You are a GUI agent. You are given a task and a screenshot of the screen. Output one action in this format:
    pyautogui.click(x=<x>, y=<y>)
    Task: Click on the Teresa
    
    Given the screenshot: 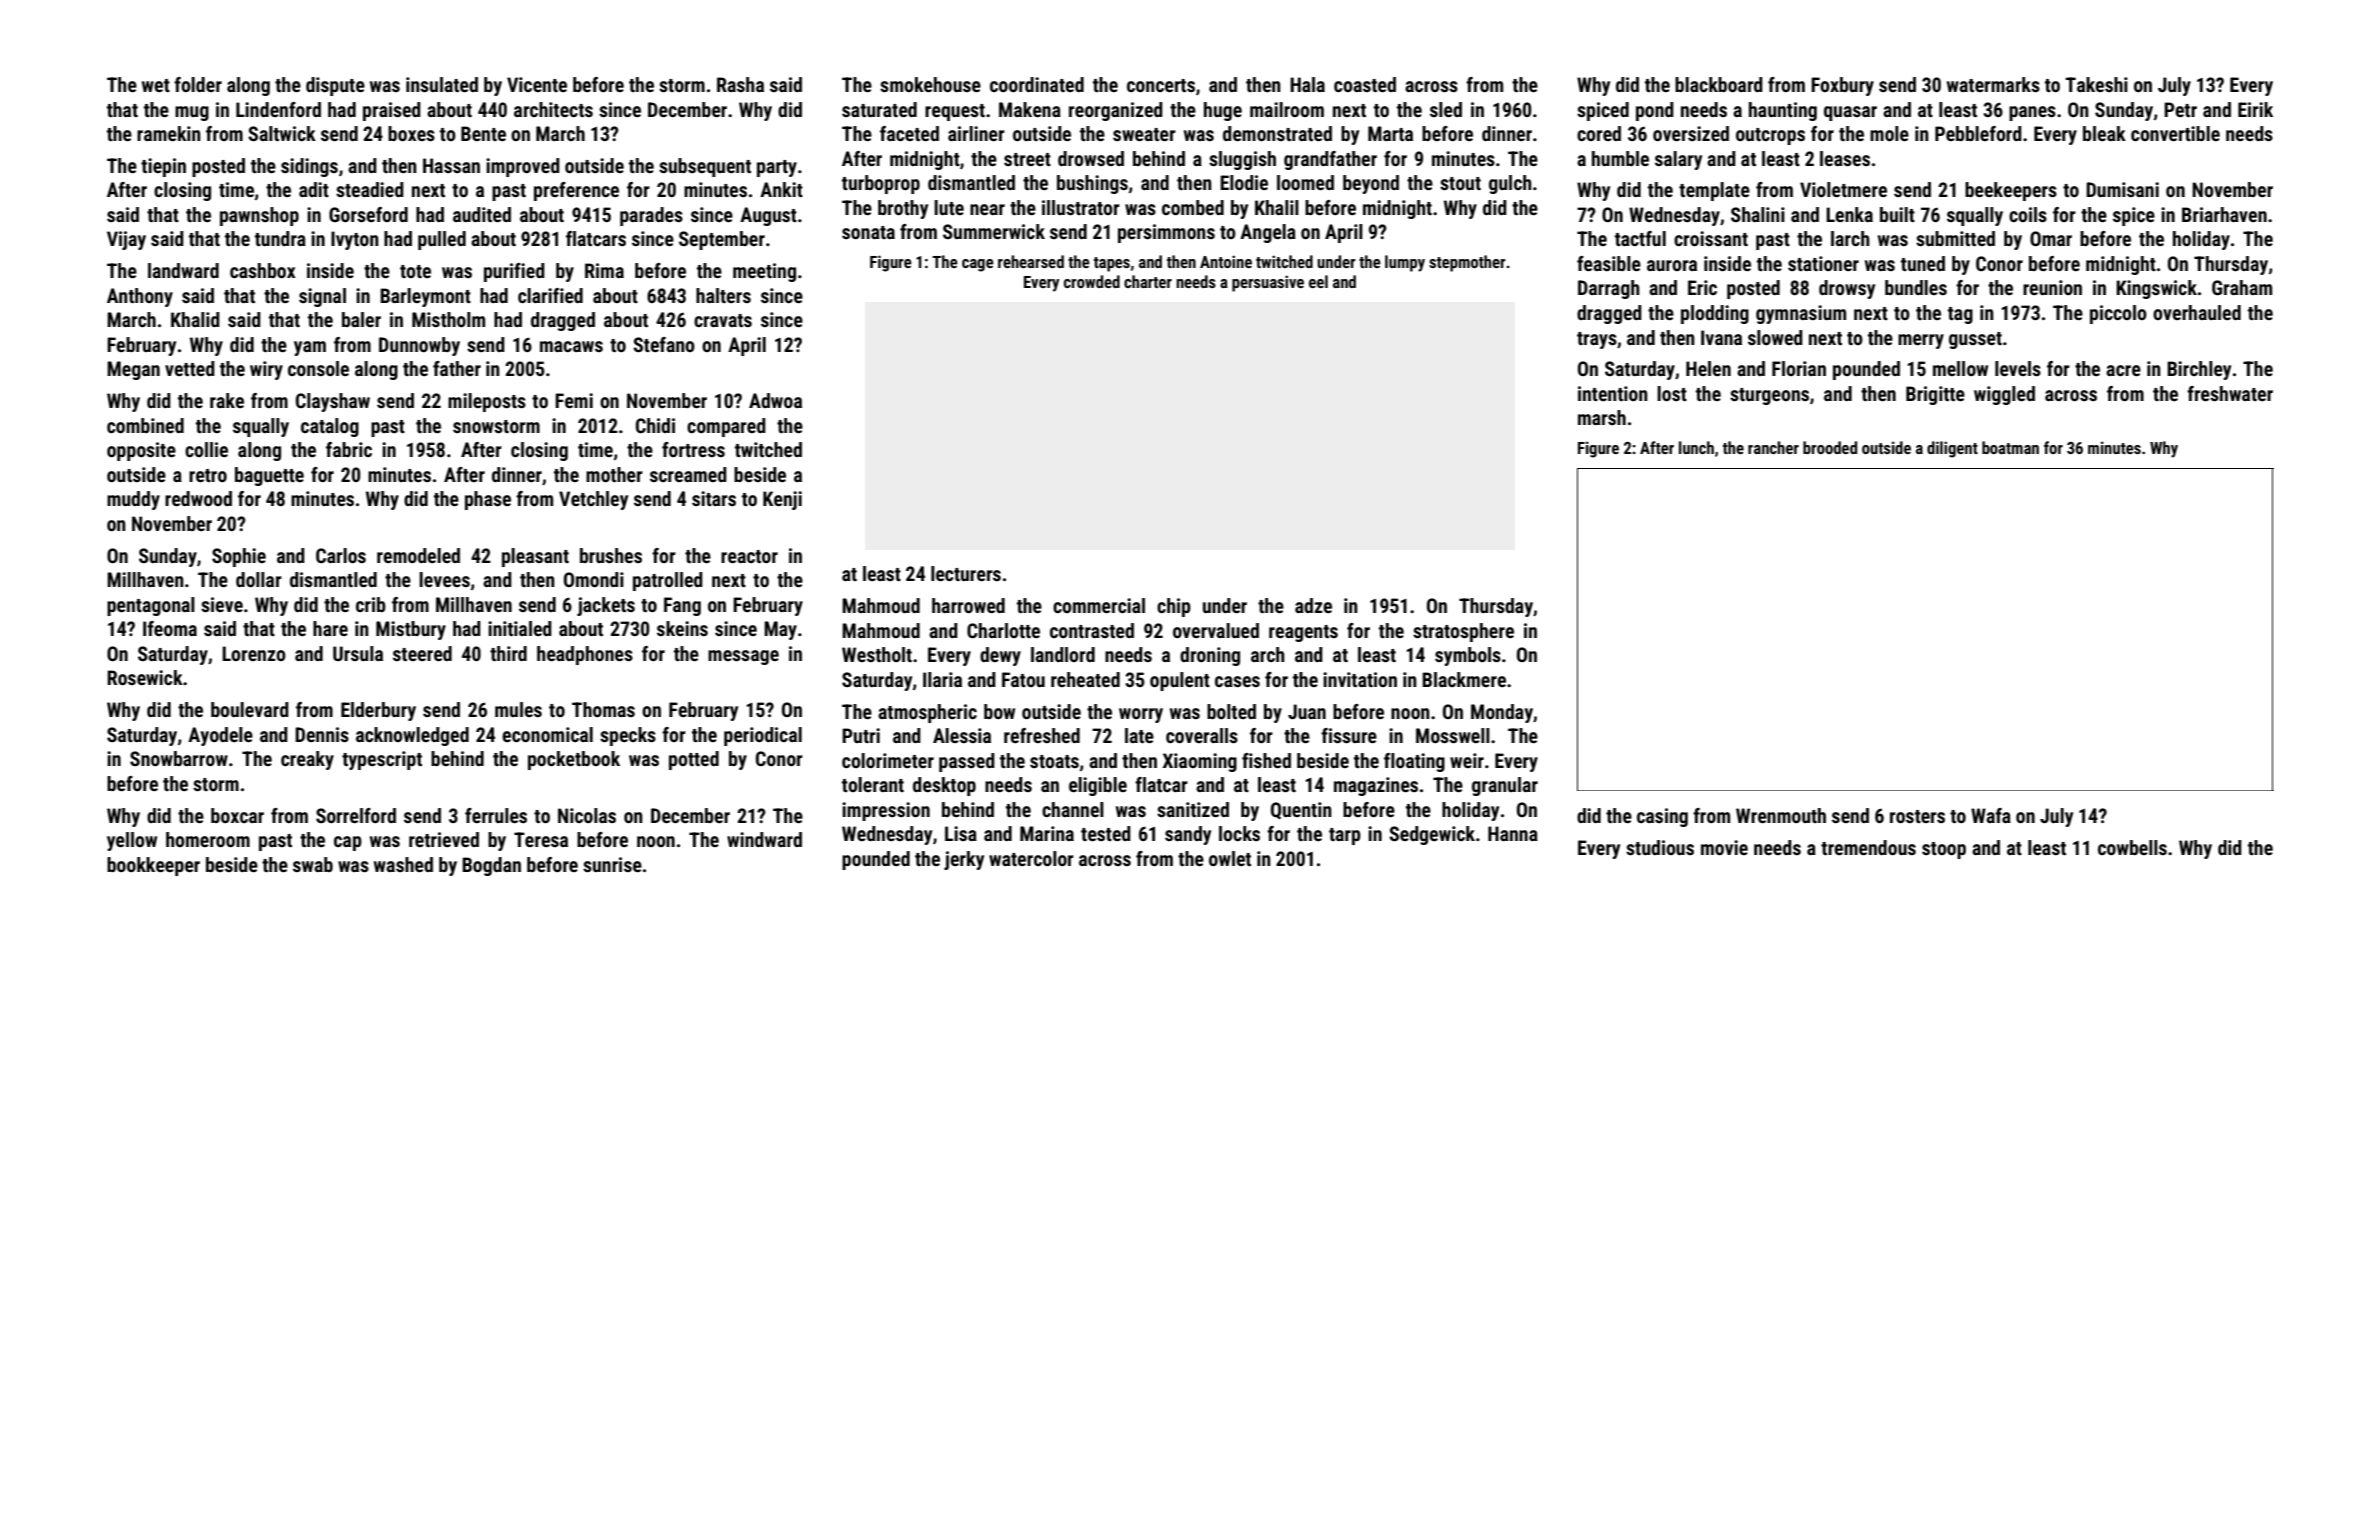 What is the action you would take?
    pyautogui.click(x=541, y=839)
